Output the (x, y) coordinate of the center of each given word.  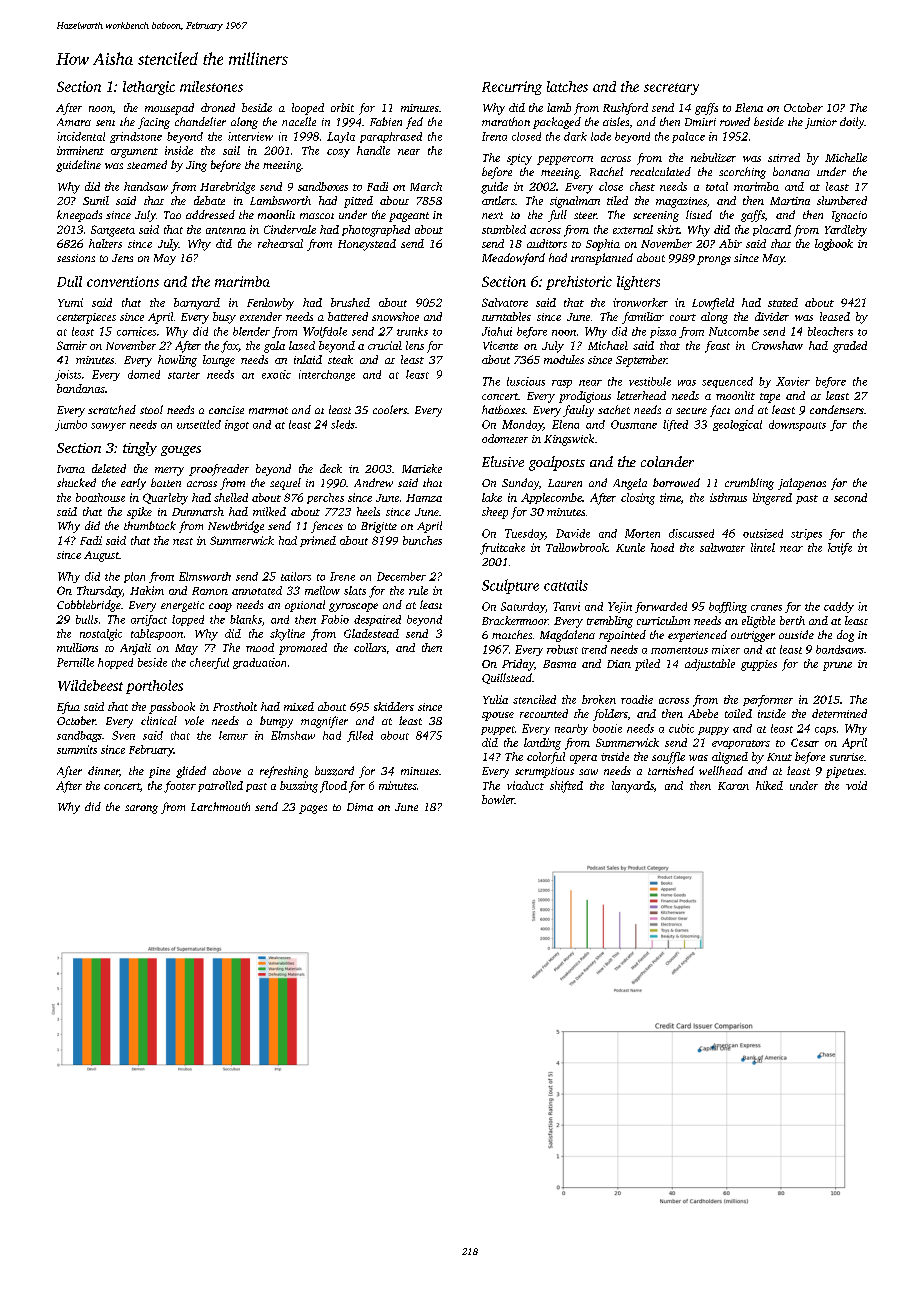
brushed (350, 302)
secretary (671, 89)
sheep (495, 513)
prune (837, 666)
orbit (342, 107)
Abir (730, 243)
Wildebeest (90, 685)
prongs (714, 260)
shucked (76, 482)
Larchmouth (220, 806)
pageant (409, 217)
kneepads (79, 216)
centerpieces (86, 318)
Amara (74, 122)
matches (512, 634)
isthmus (728, 497)
